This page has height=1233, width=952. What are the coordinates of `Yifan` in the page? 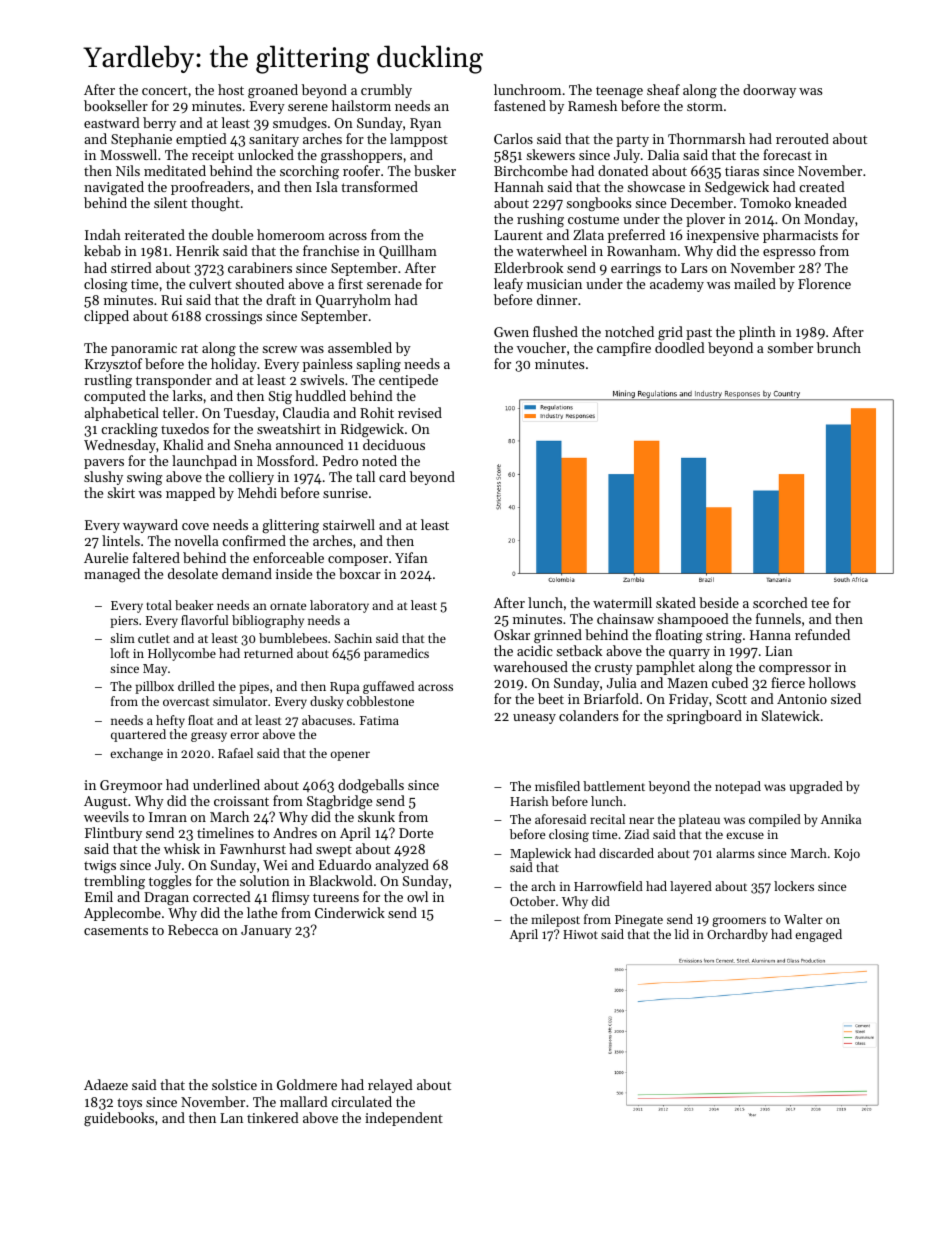 It's located at (411, 557).
